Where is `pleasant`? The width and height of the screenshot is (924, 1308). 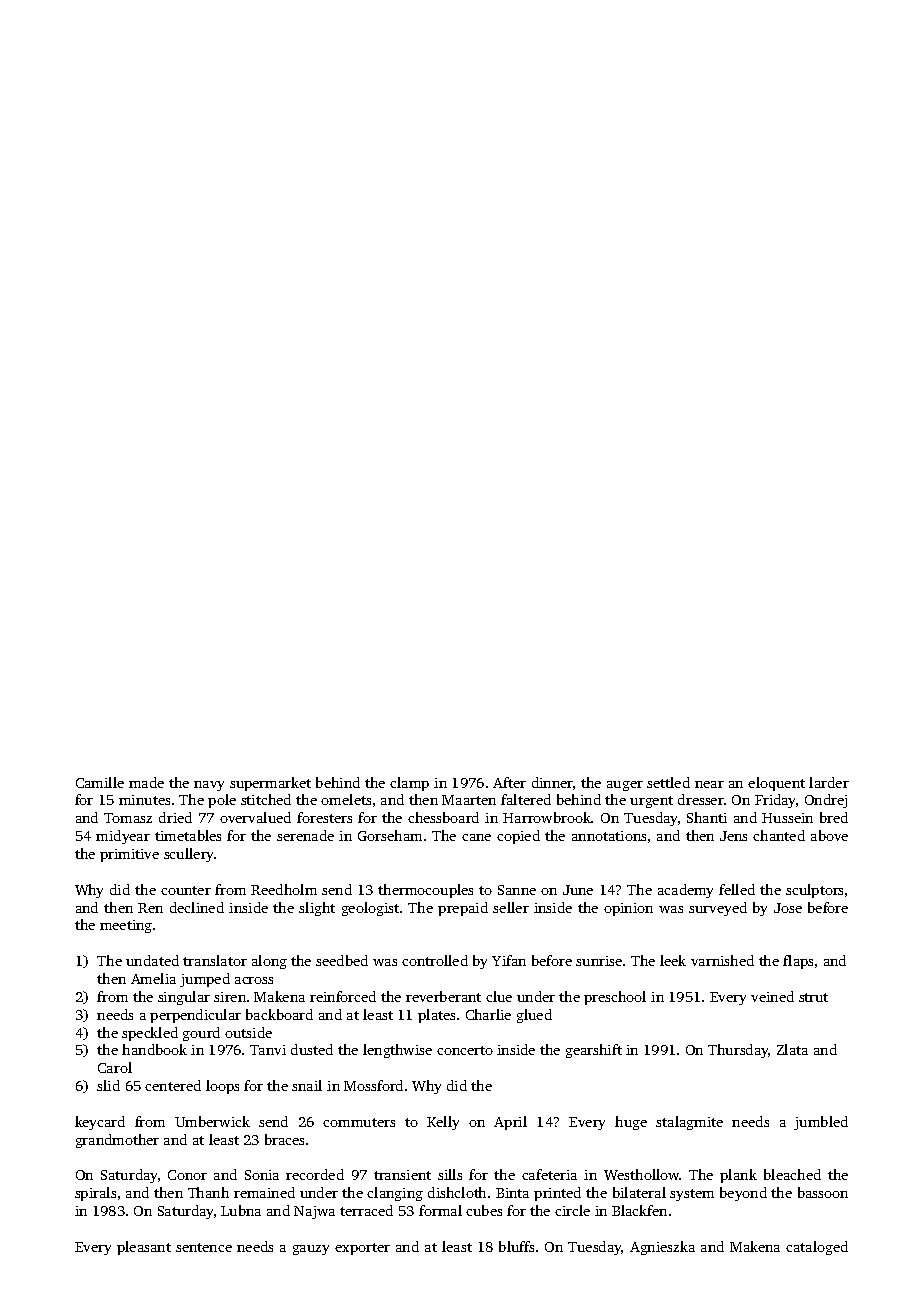
pleasant is located at coordinates (144, 1248).
